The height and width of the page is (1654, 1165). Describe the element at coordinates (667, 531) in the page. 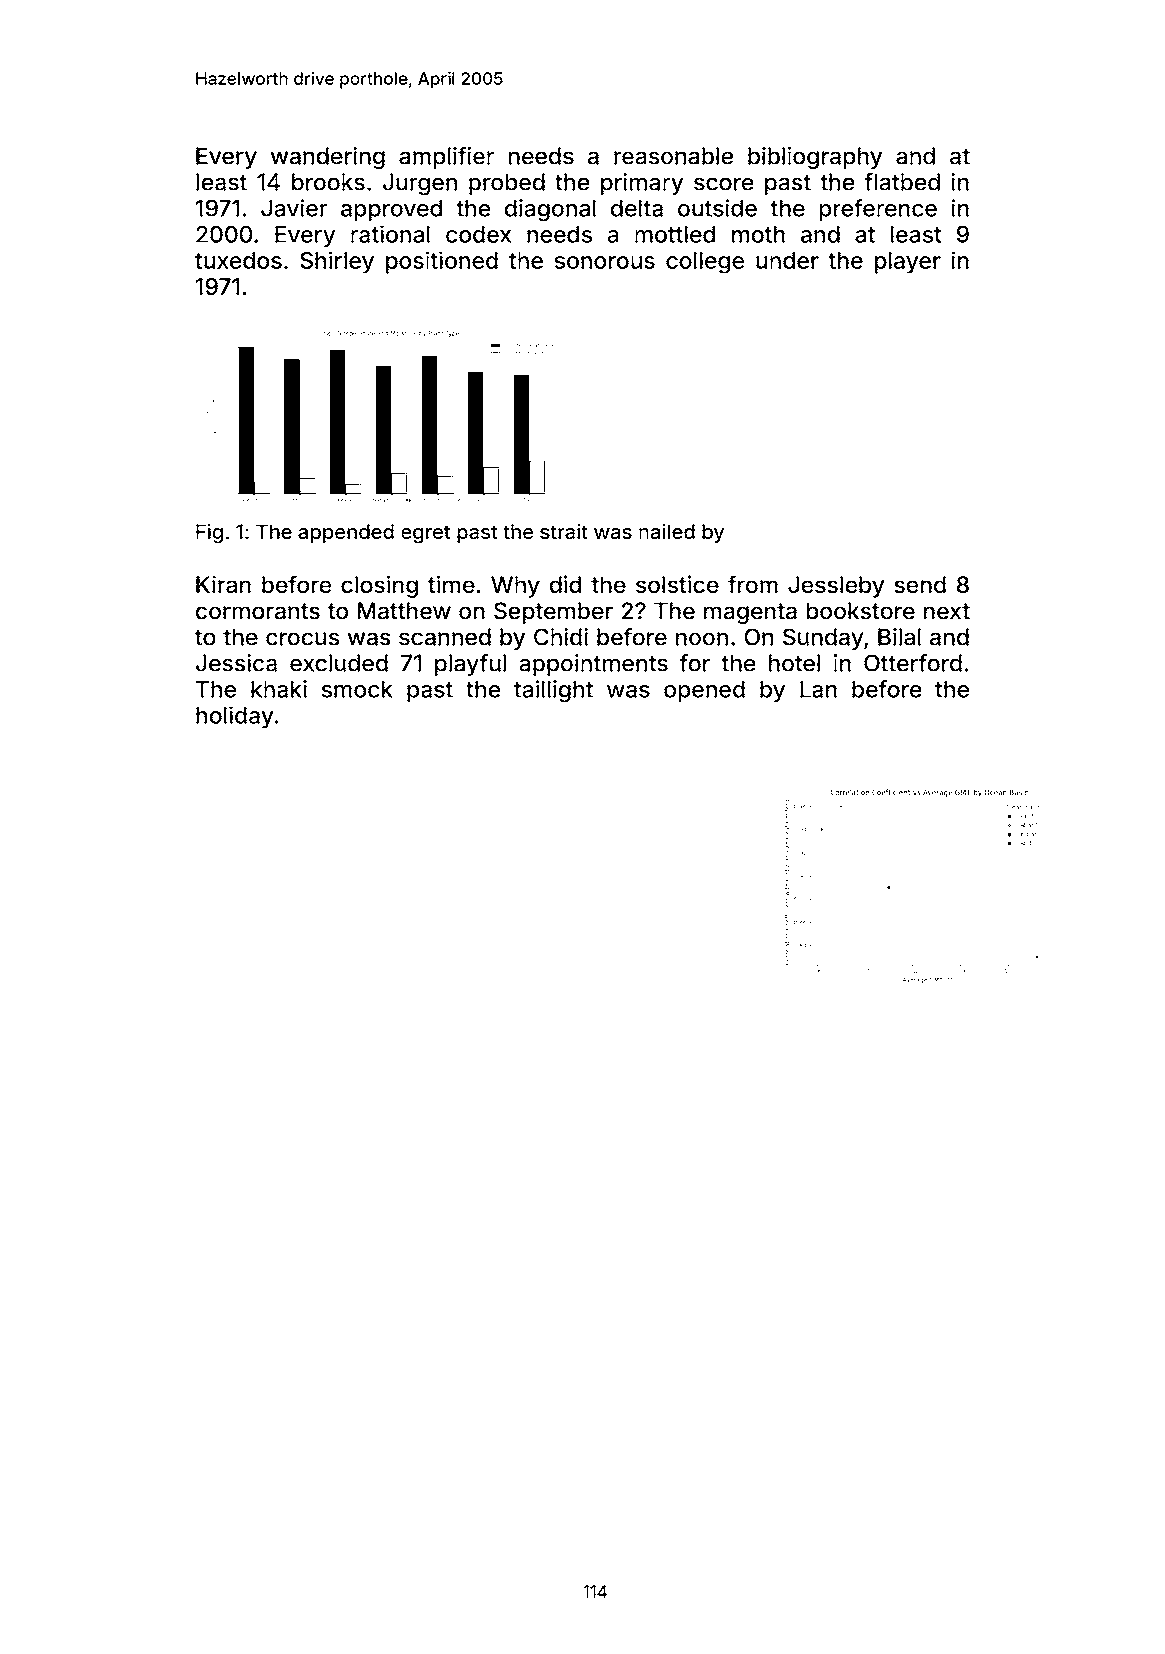

I see `nailed` at that location.
